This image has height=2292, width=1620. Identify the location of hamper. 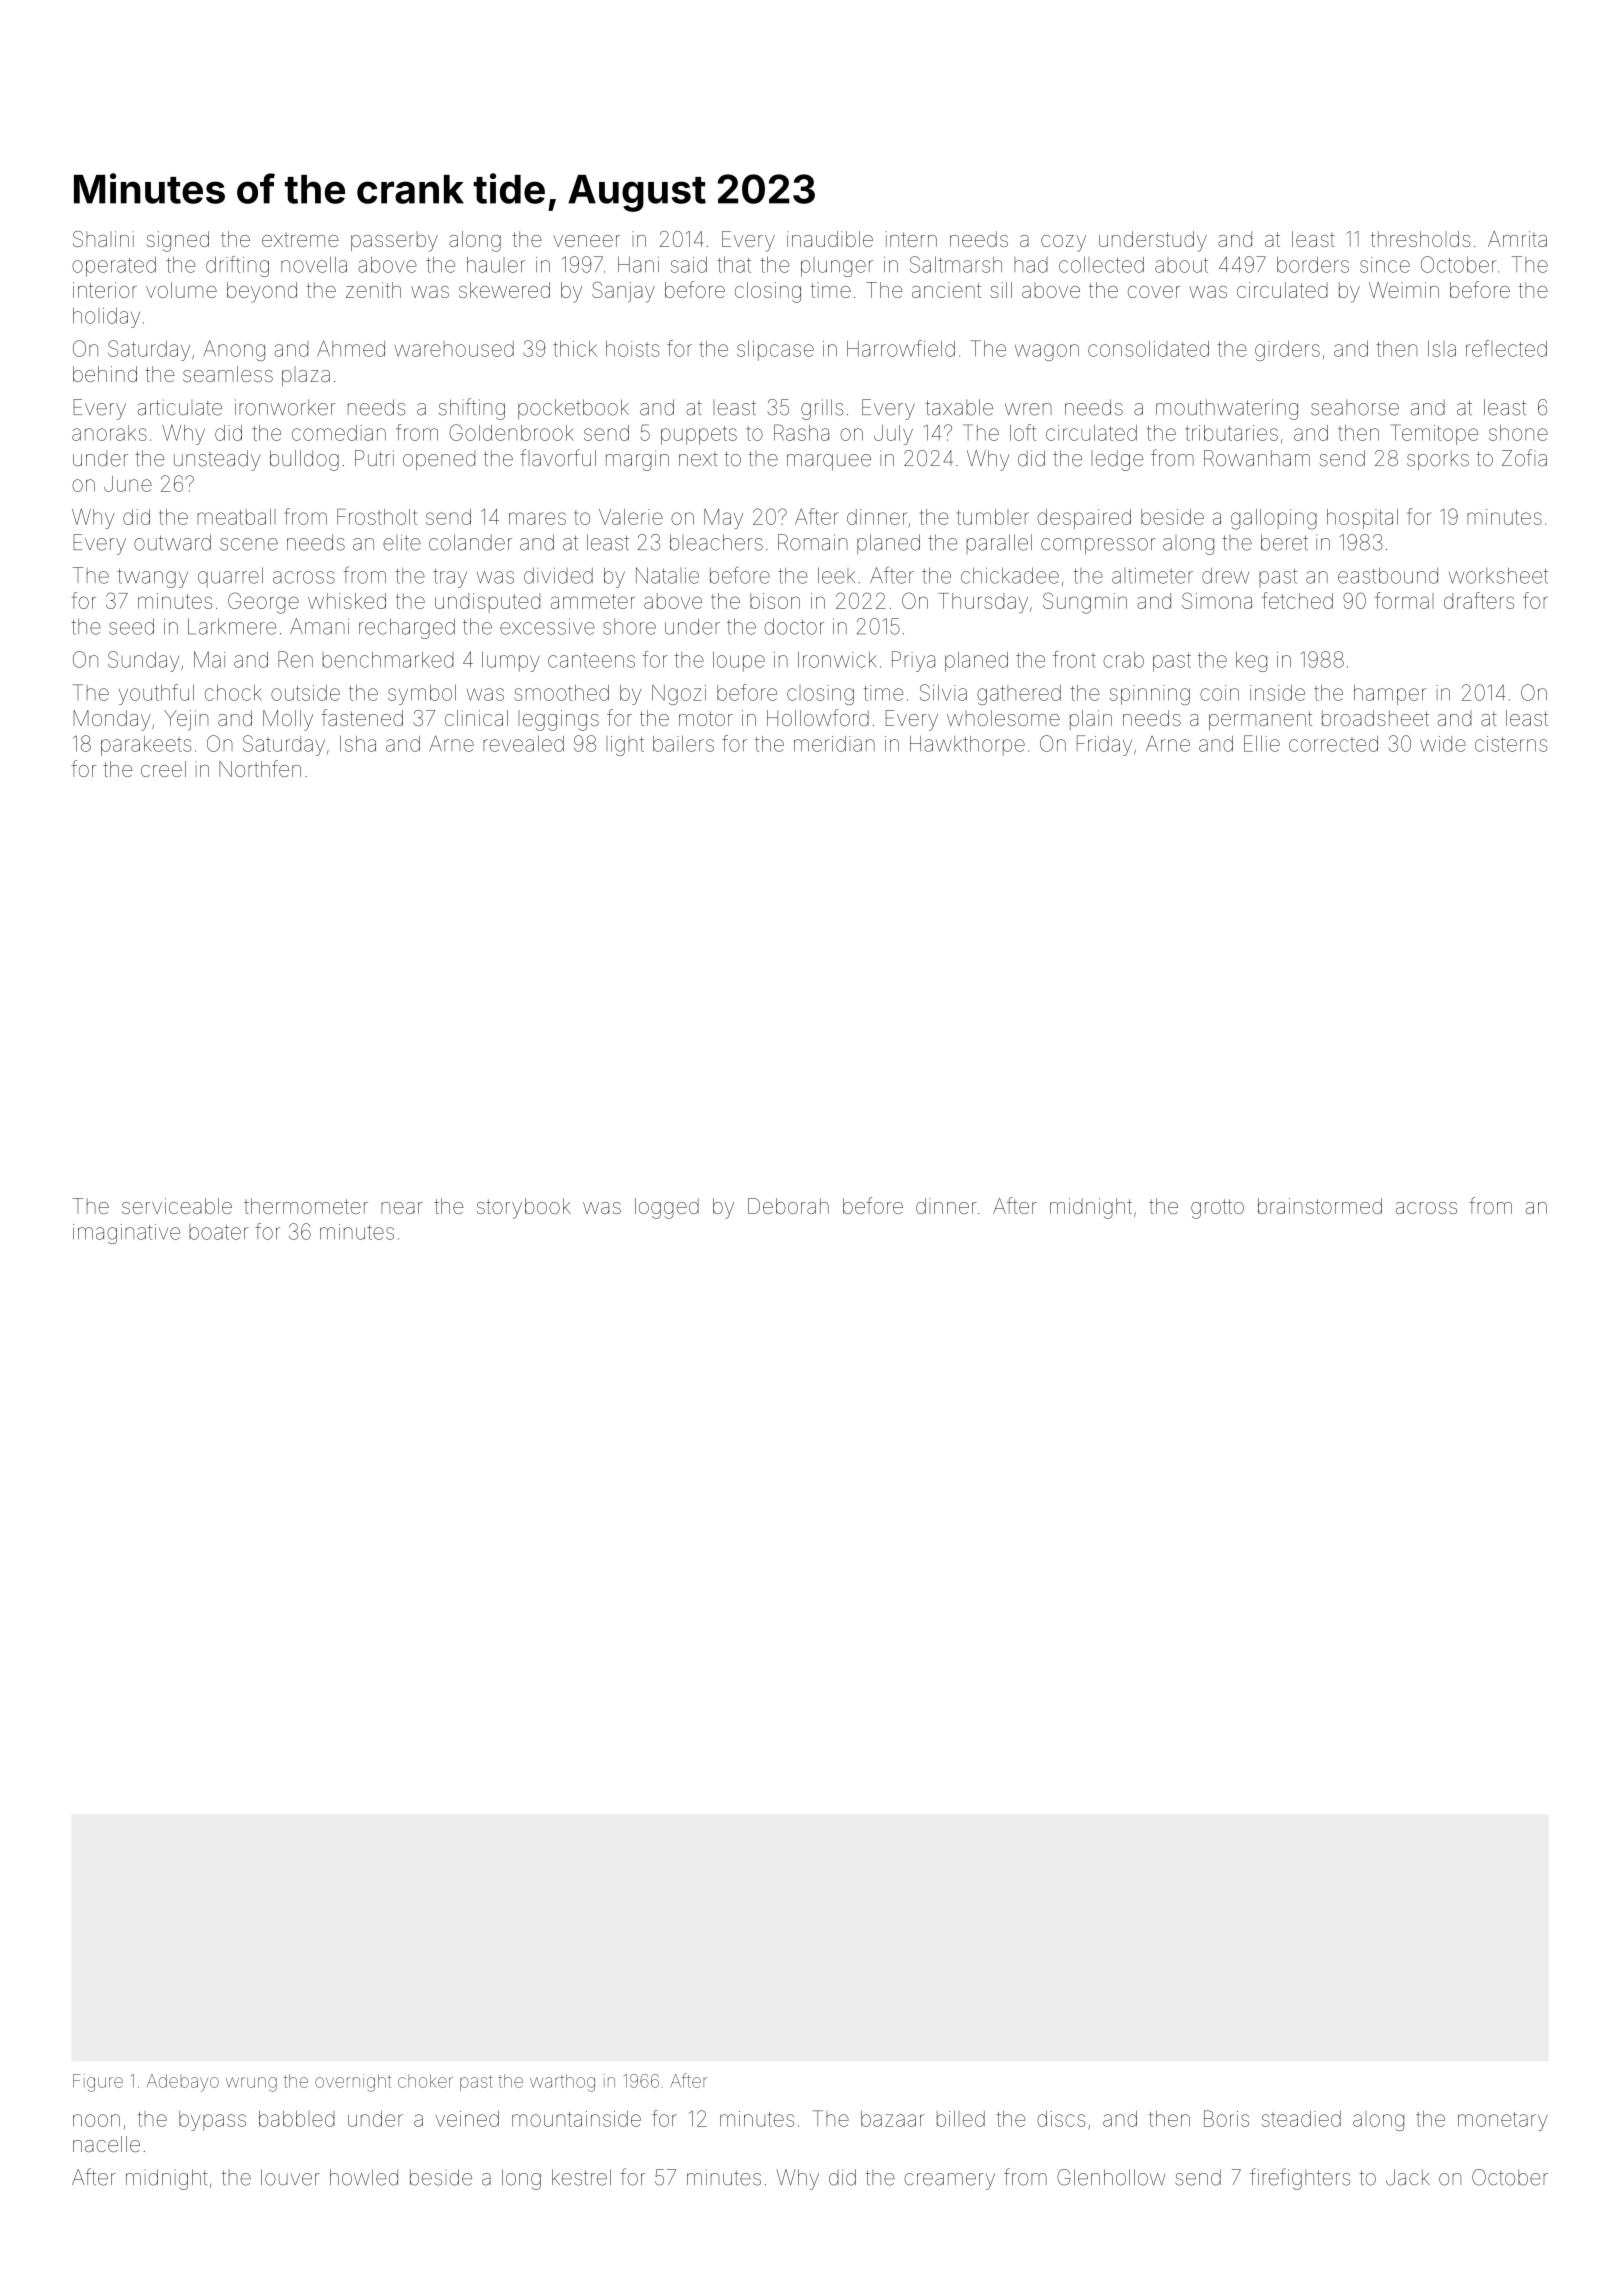
(1390, 695).
